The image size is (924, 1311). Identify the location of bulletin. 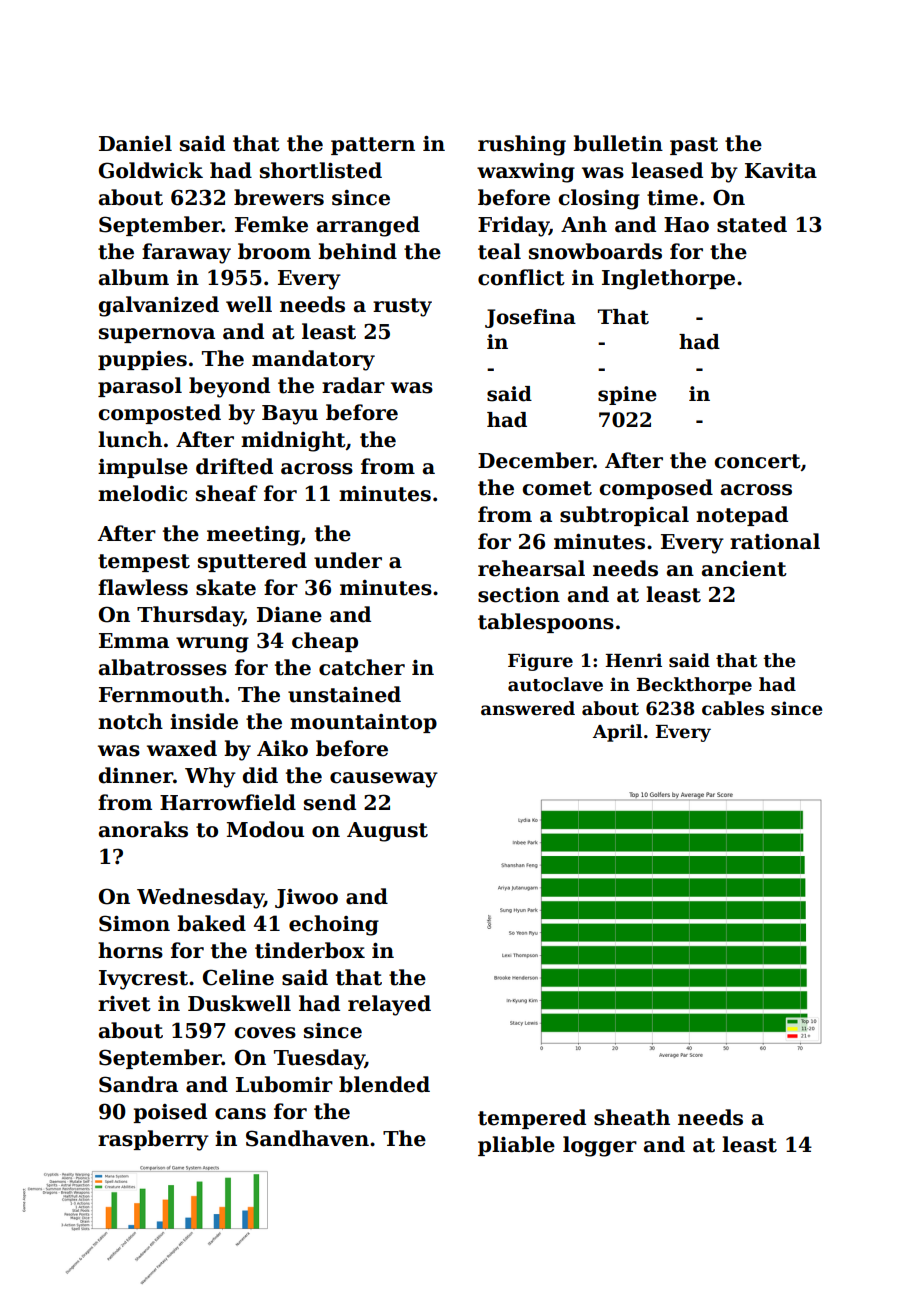
(618, 143).
